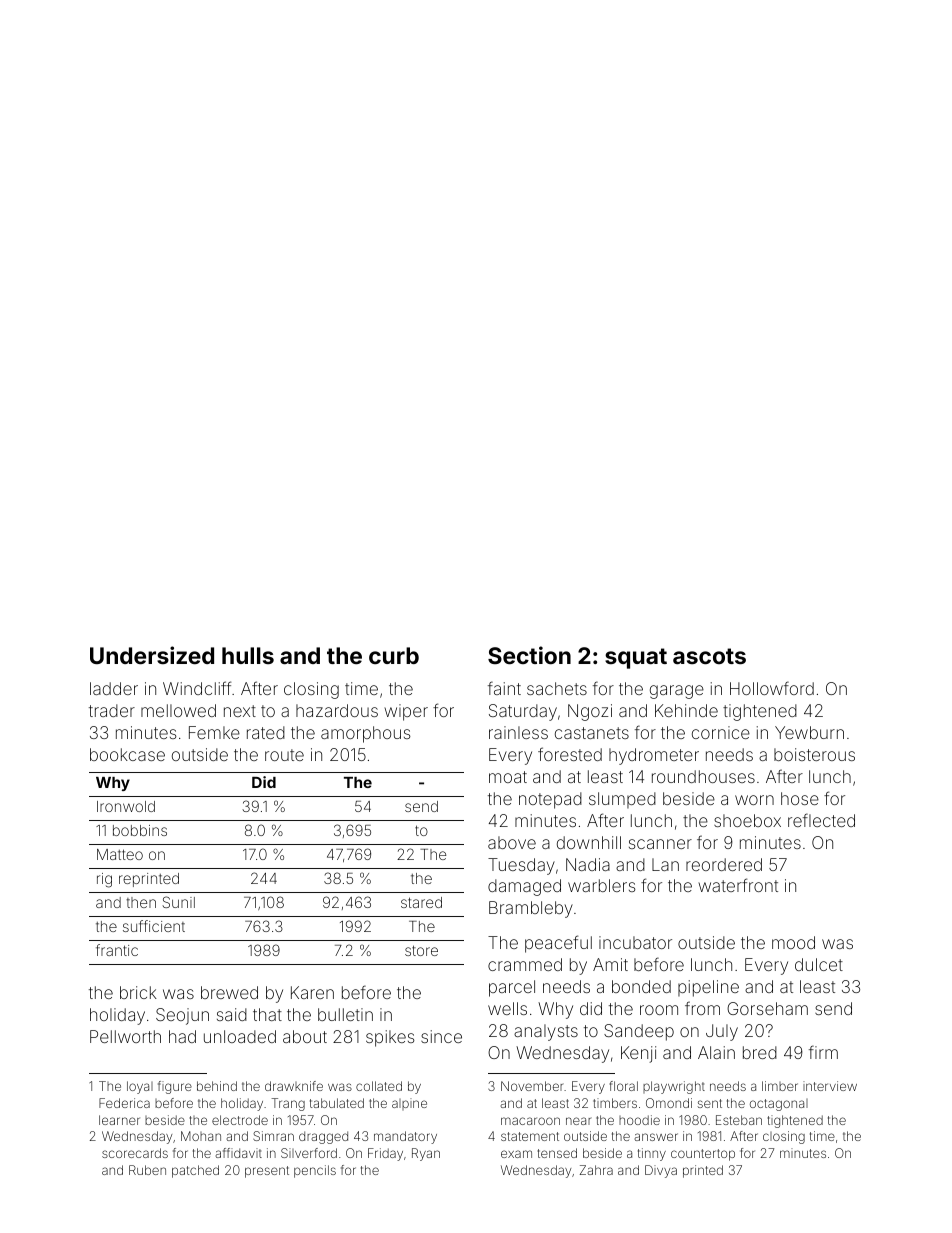 Image resolution: width=952 pixels, height=1233 pixels. What do you see at coordinates (140, 830) in the document?
I see `bobbins` at bounding box center [140, 830].
